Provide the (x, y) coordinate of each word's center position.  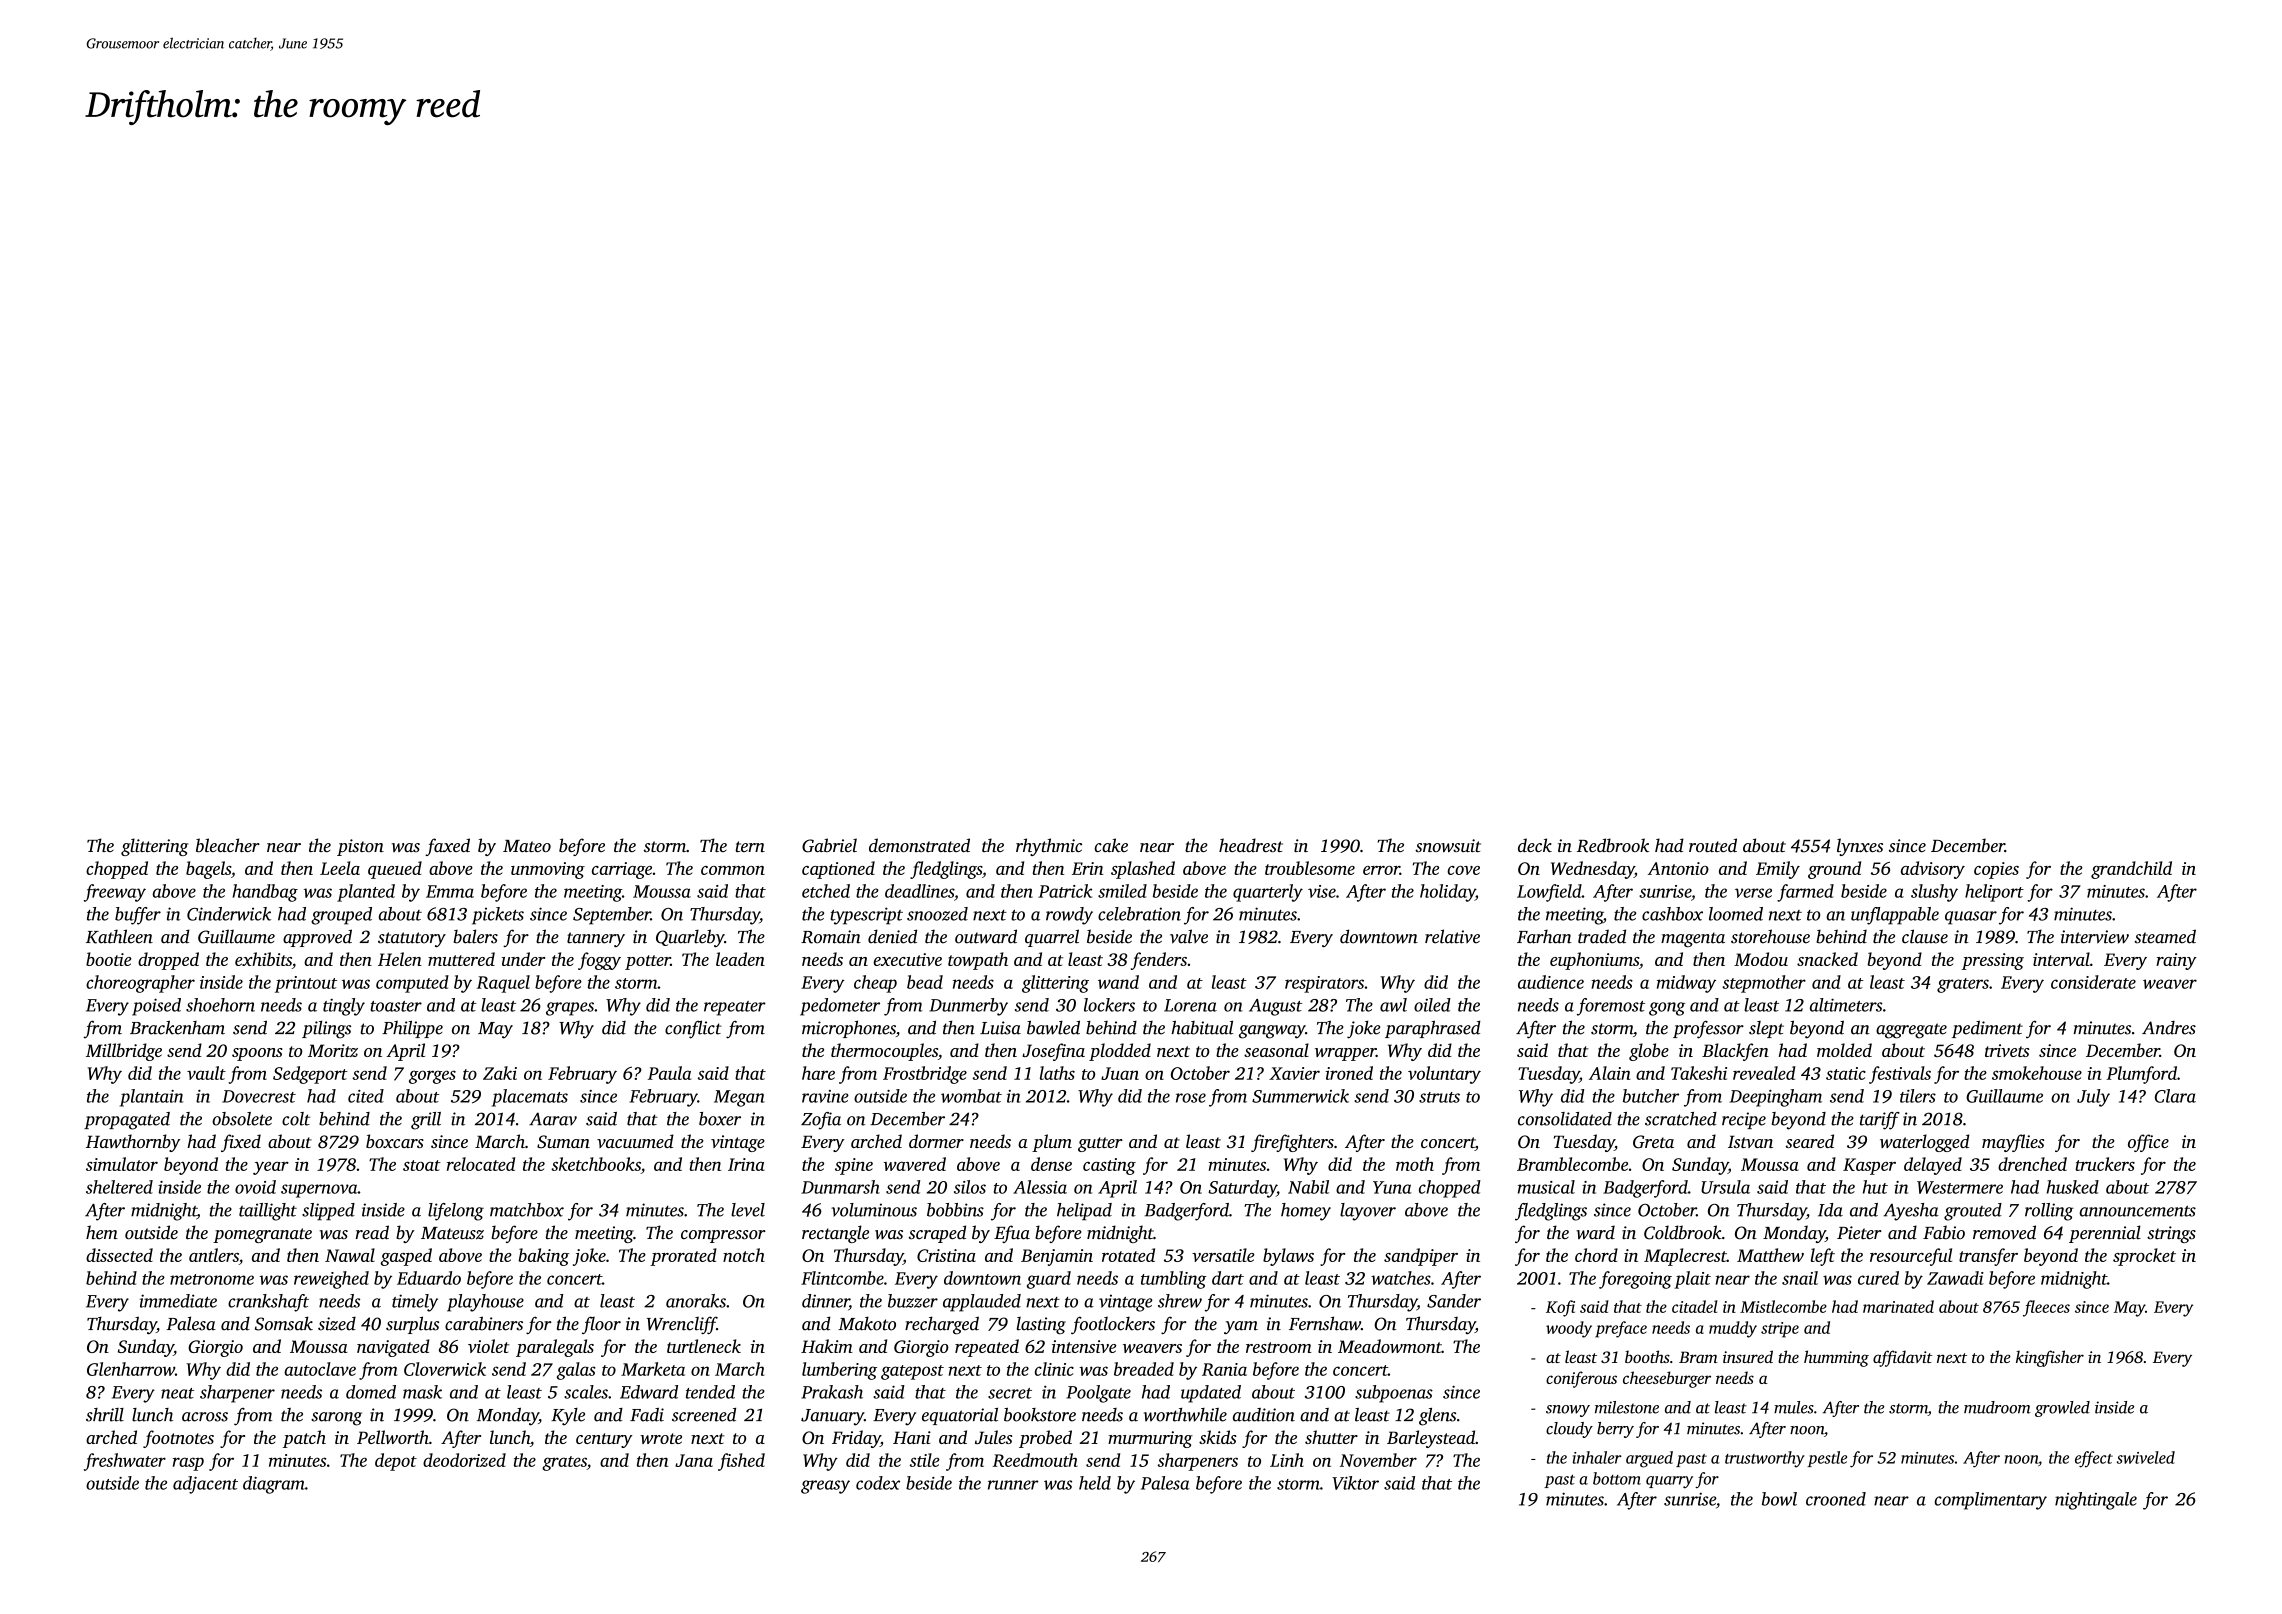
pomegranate (262, 1235)
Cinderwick (229, 914)
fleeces (2046, 1308)
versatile (1223, 1255)
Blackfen (1735, 1052)
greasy (825, 1487)
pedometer (840, 1007)
